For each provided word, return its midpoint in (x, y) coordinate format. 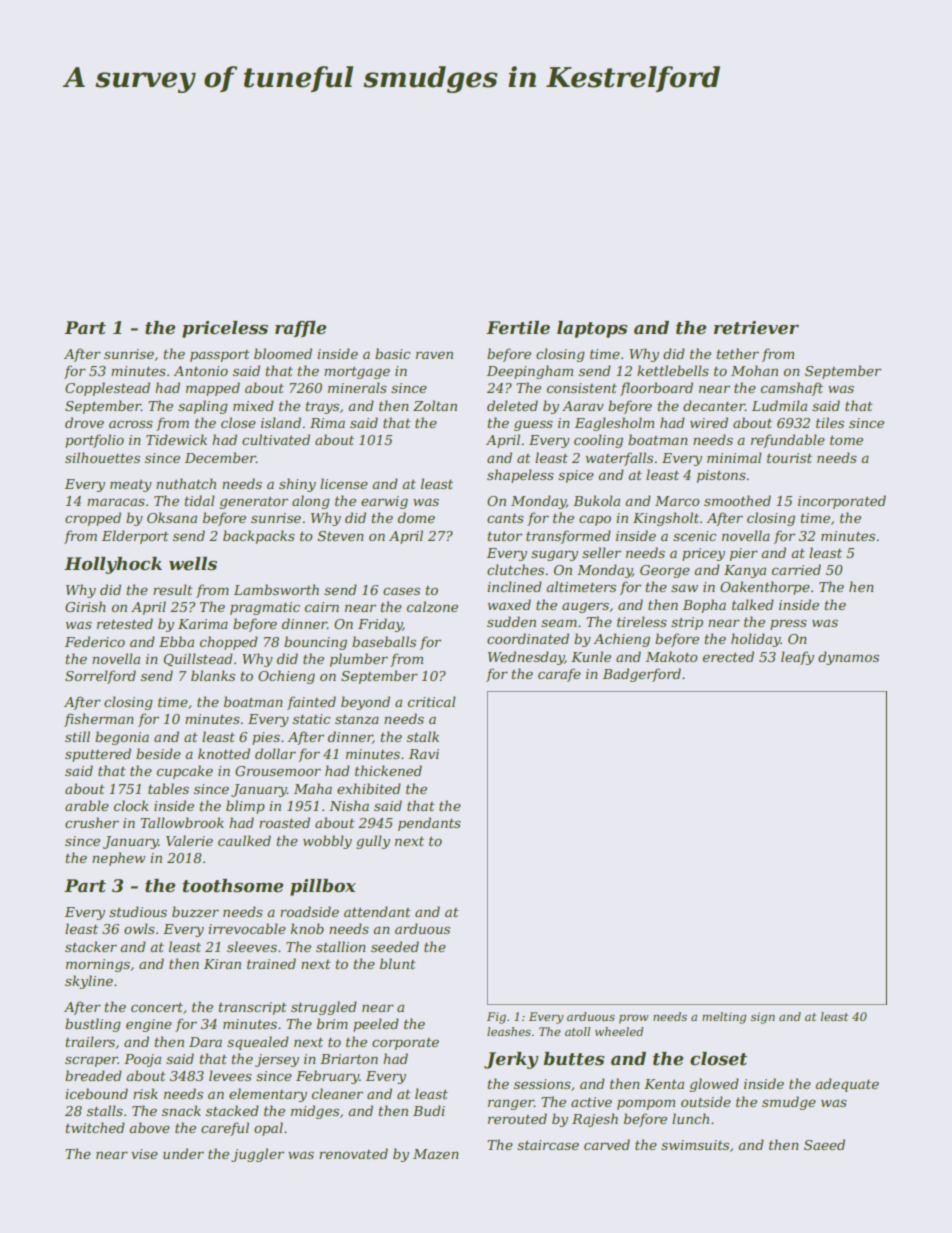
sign (763, 1018)
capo (595, 520)
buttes (573, 1059)
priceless (225, 329)
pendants (429, 824)
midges (315, 1112)
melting (724, 1018)
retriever (756, 328)
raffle (300, 329)
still (77, 736)
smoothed (737, 500)
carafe (559, 675)
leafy (797, 658)
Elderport (135, 537)
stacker (91, 946)
